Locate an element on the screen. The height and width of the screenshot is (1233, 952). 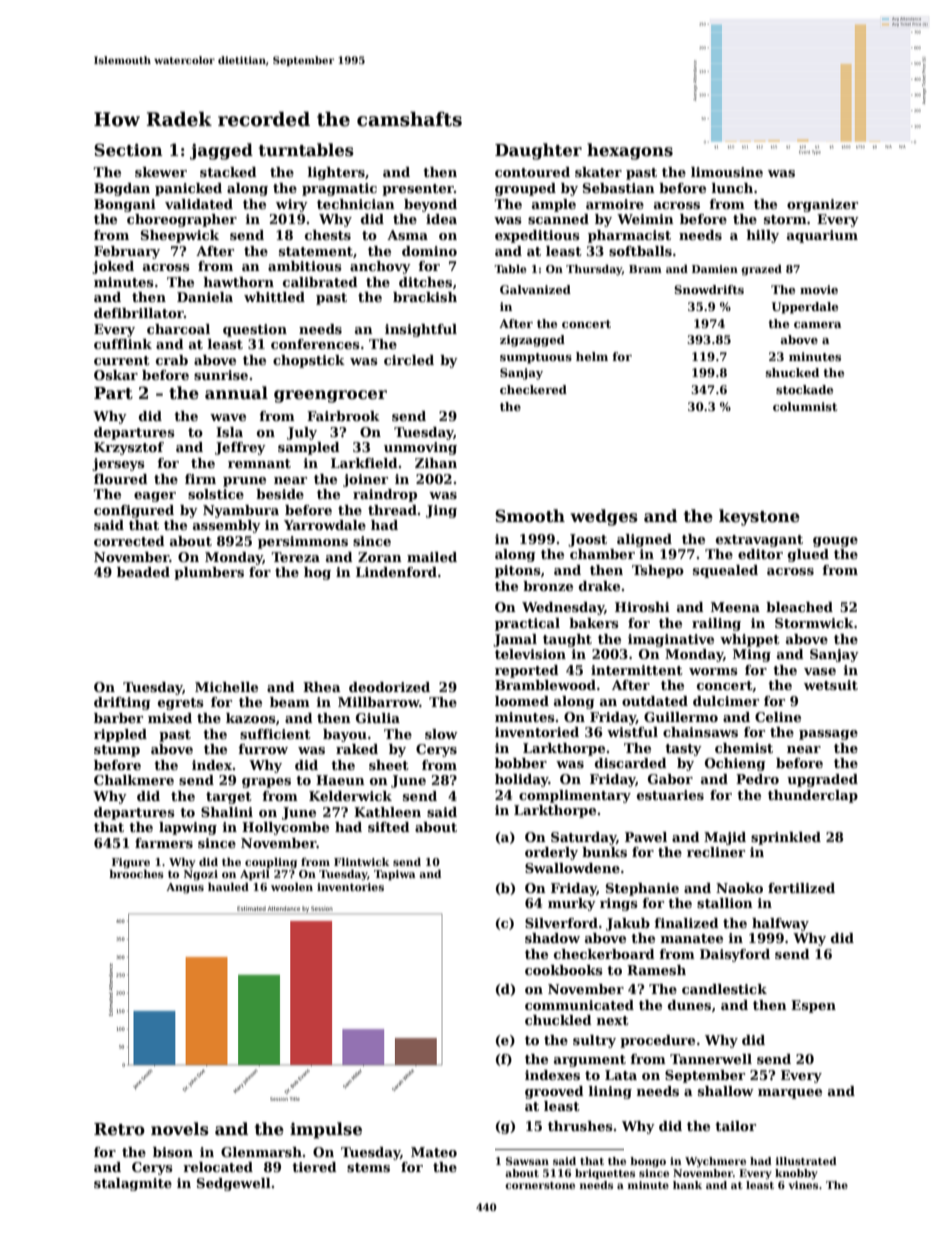
Retro is located at coordinates (119, 1129).
